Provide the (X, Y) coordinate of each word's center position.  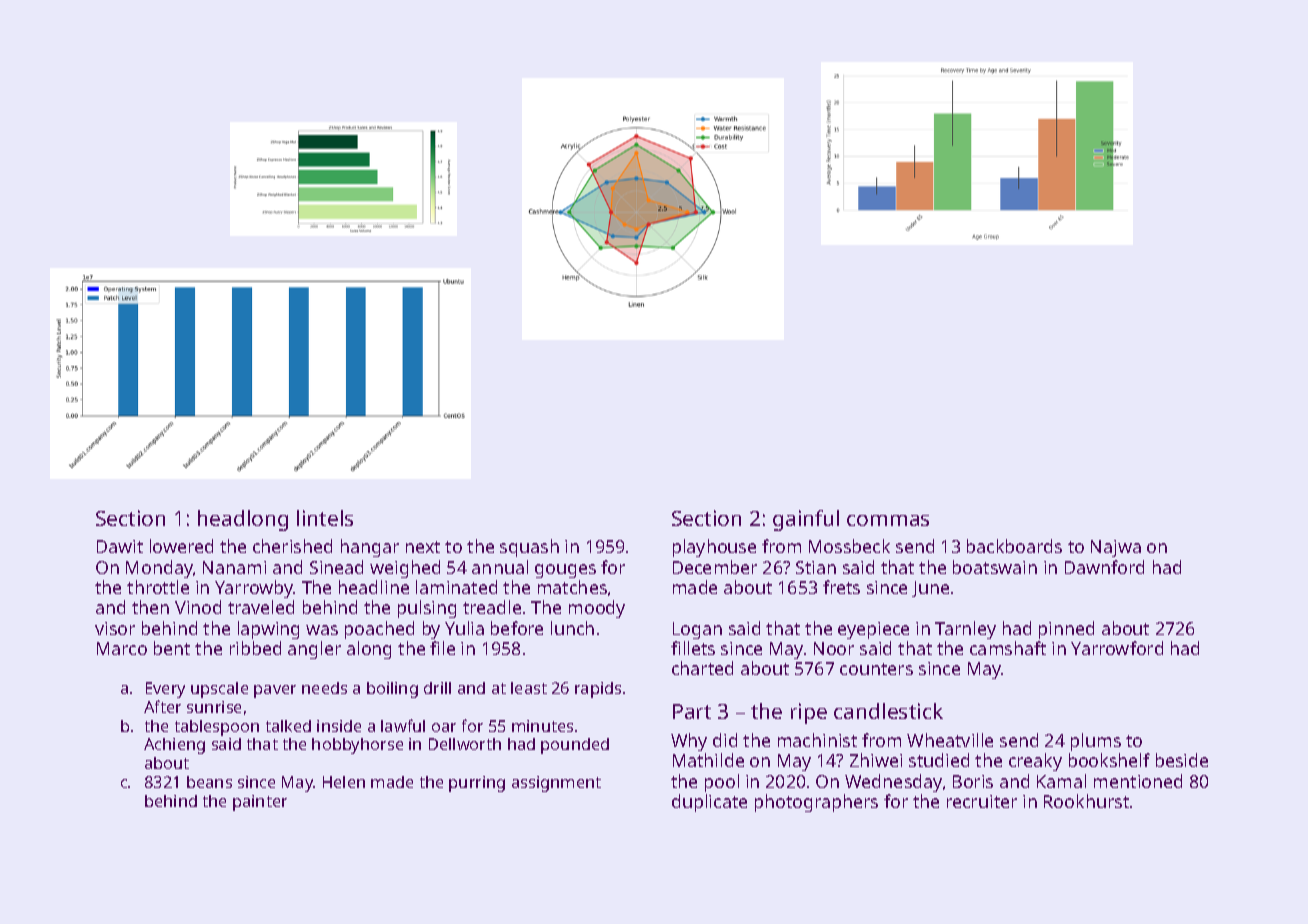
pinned (1066, 630)
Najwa (1116, 548)
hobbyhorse (357, 746)
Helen (344, 782)
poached (379, 630)
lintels (325, 518)
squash (529, 548)
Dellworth (465, 744)
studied (939, 760)
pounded (575, 746)
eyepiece (873, 630)
